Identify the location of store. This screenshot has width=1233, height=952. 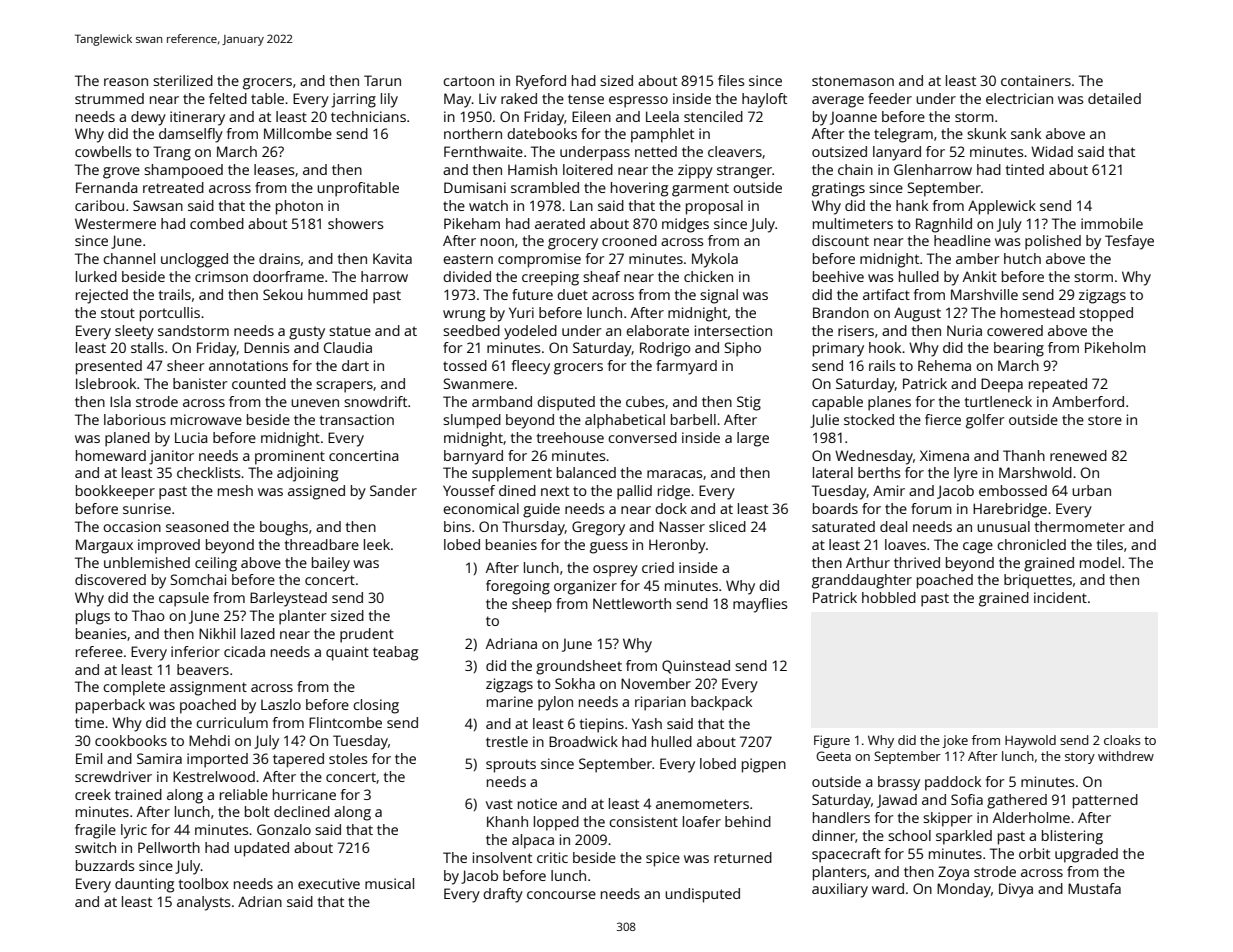
(1105, 420).
